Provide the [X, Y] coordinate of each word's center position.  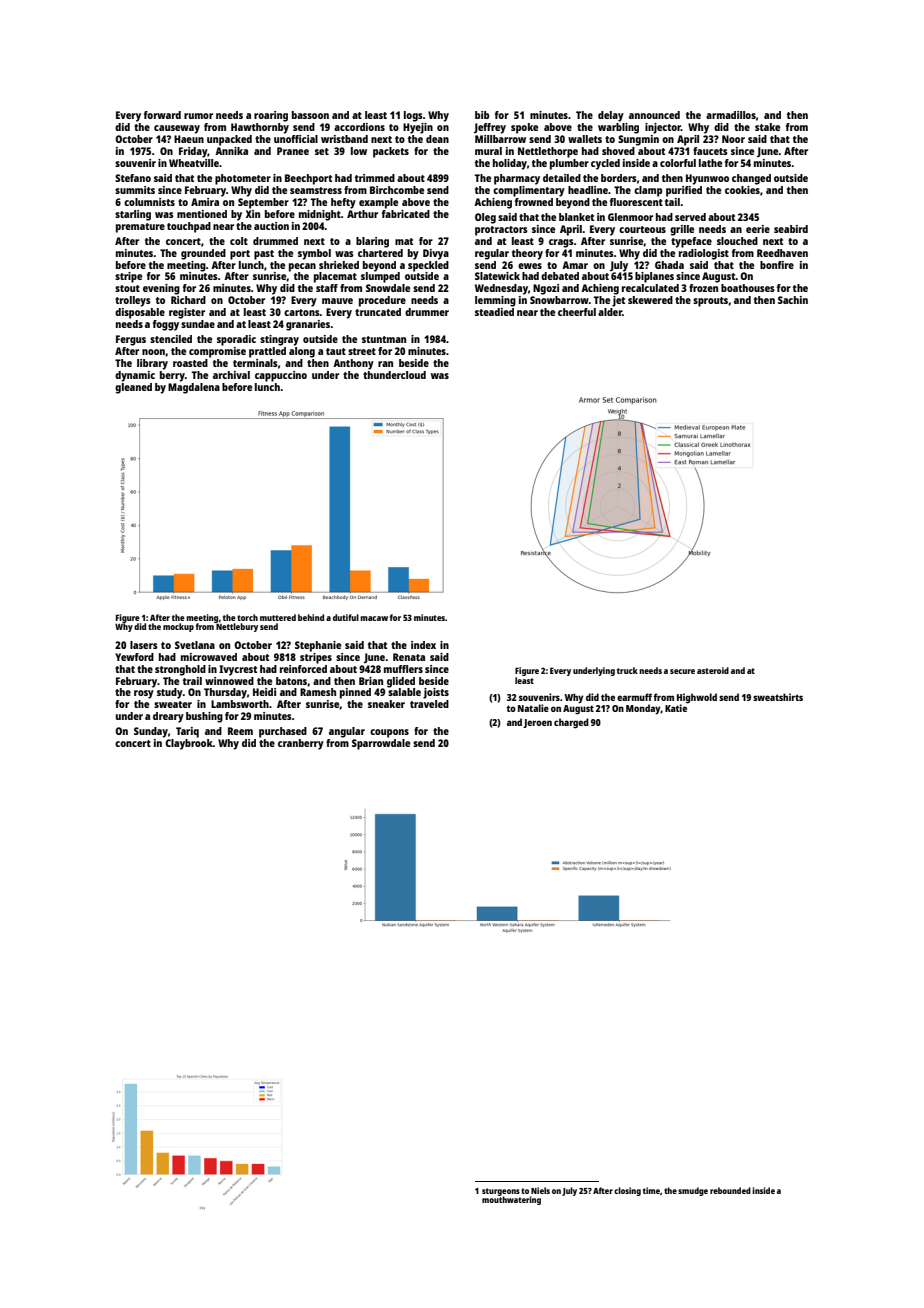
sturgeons [501, 1192]
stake [767, 127]
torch [247, 617]
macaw [374, 618]
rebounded [730, 1190]
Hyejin [418, 128]
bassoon [310, 115]
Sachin [793, 300]
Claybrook [189, 744]
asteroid [713, 670]
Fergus [131, 340]
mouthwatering [511, 1200]
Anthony [353, 364]
